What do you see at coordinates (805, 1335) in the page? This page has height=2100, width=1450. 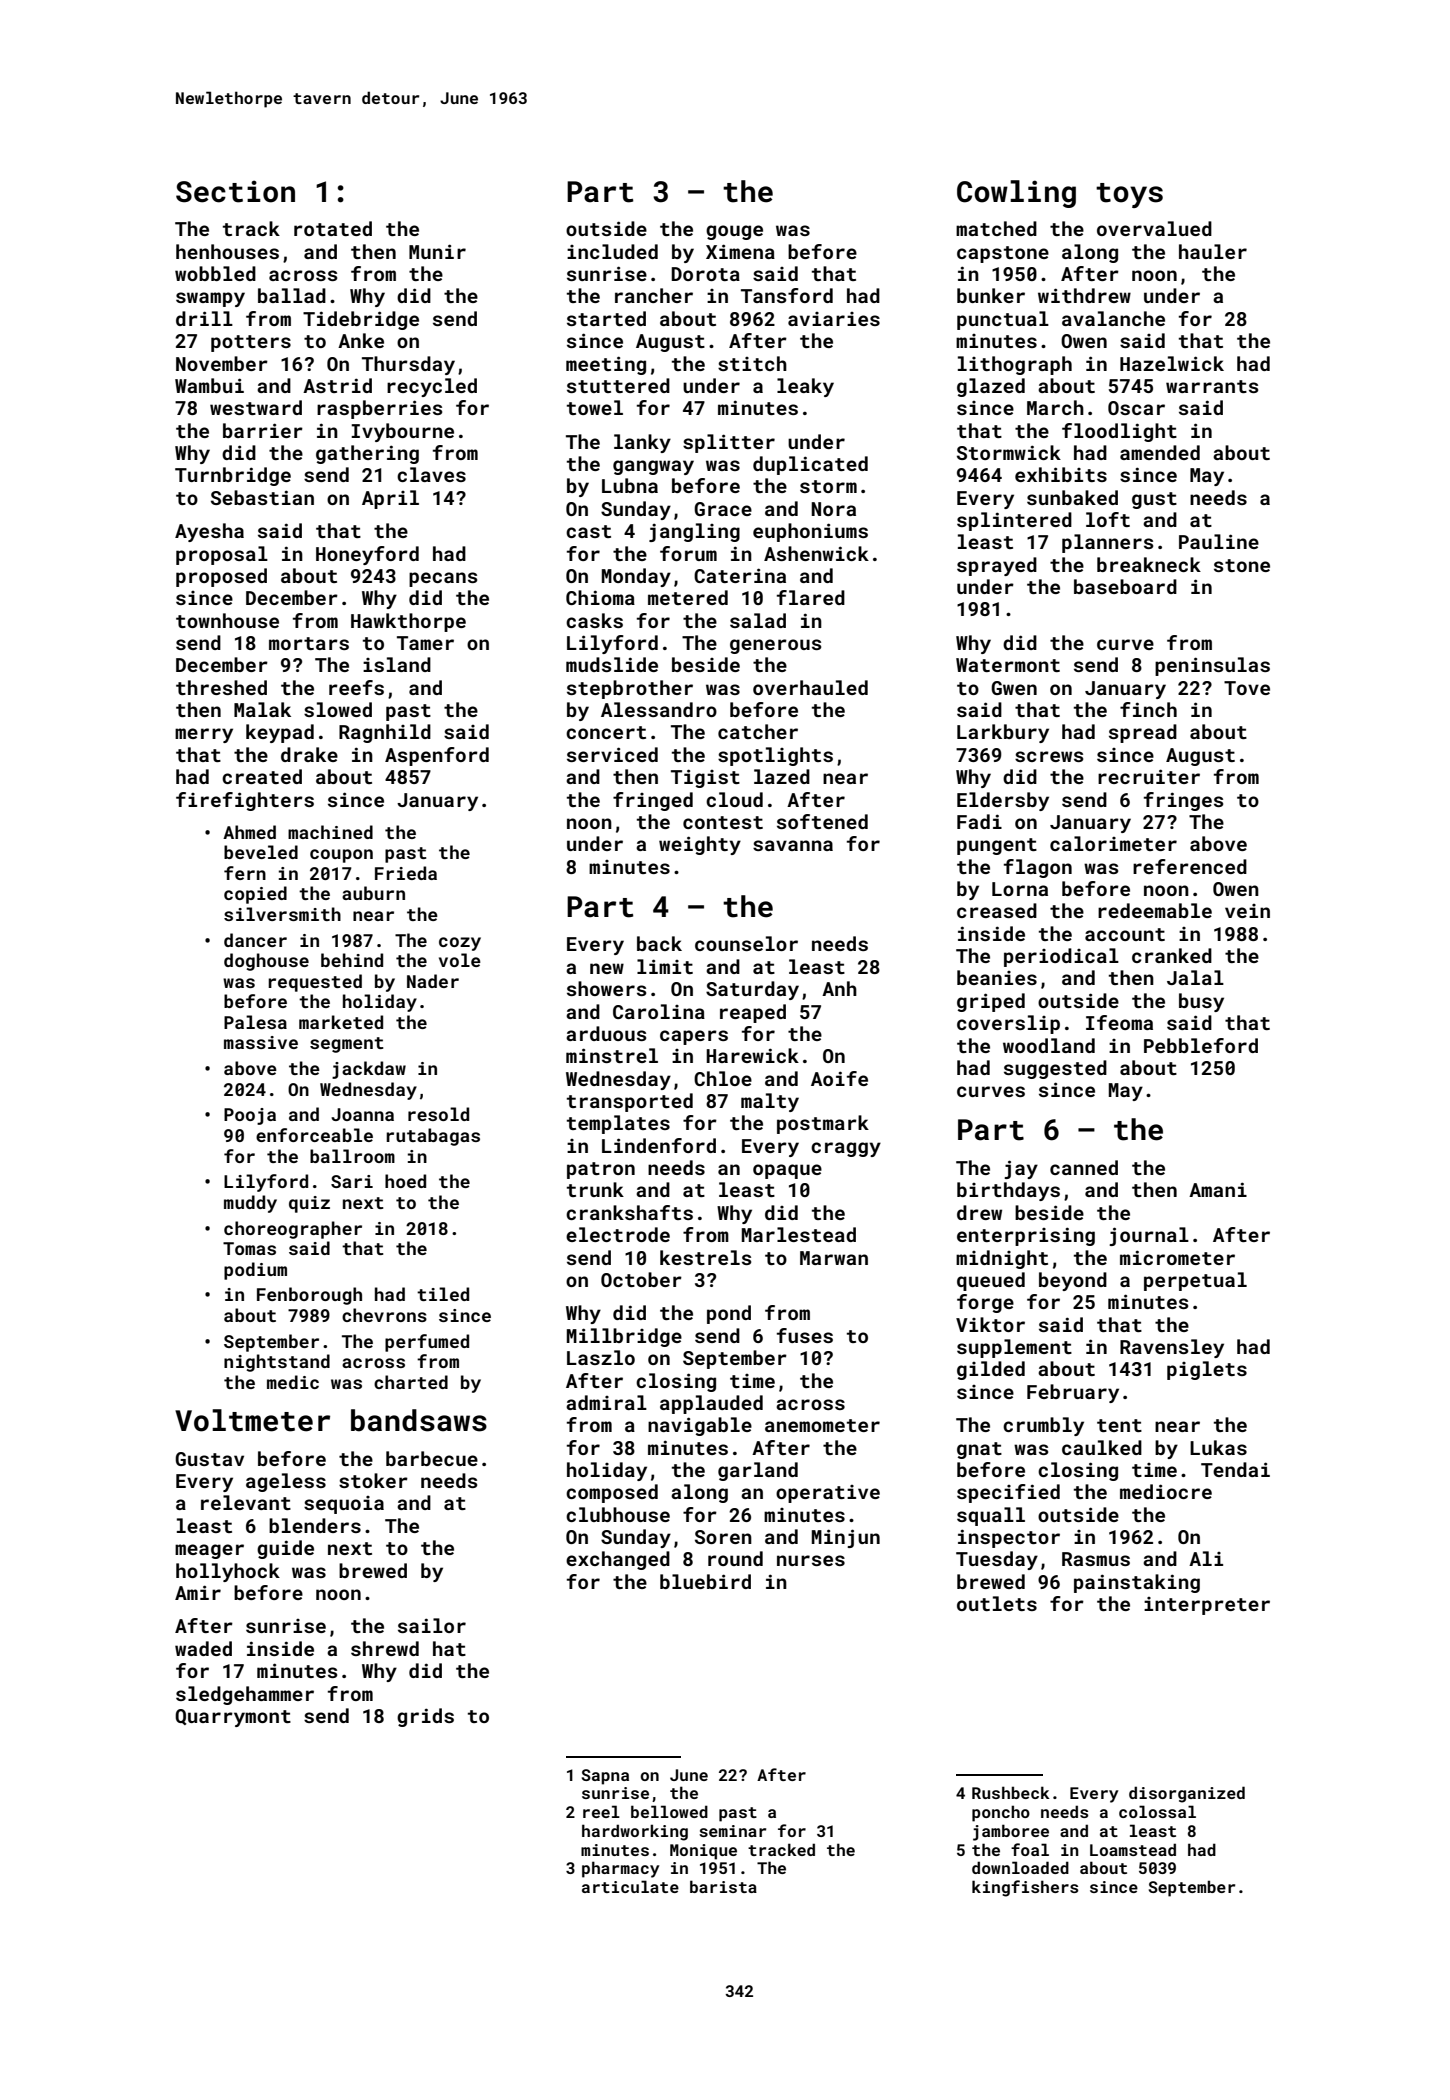 I see `fuses` at bounding box center [805, 1335].
